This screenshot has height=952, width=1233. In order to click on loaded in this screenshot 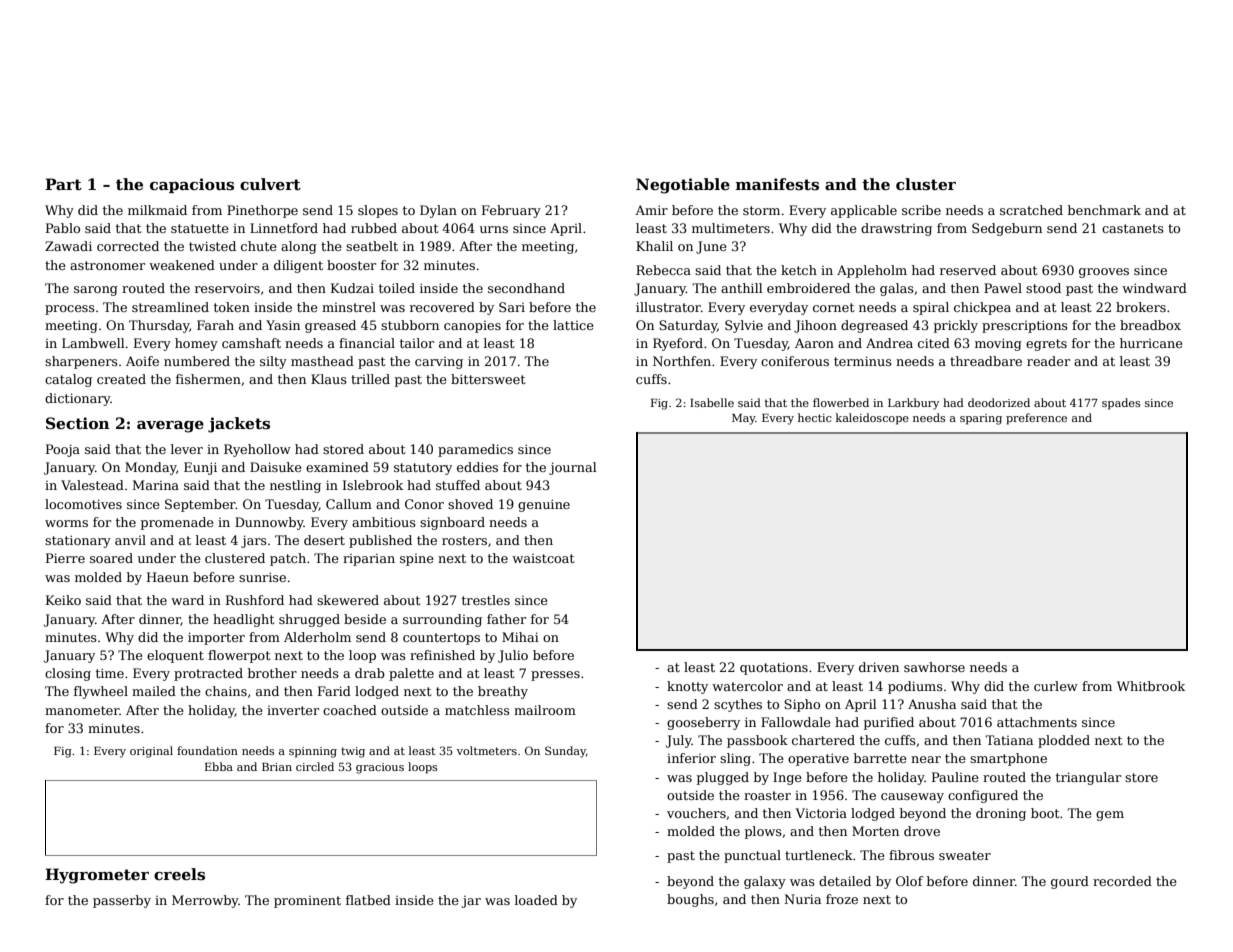, I will do `click(536, 900)`.
